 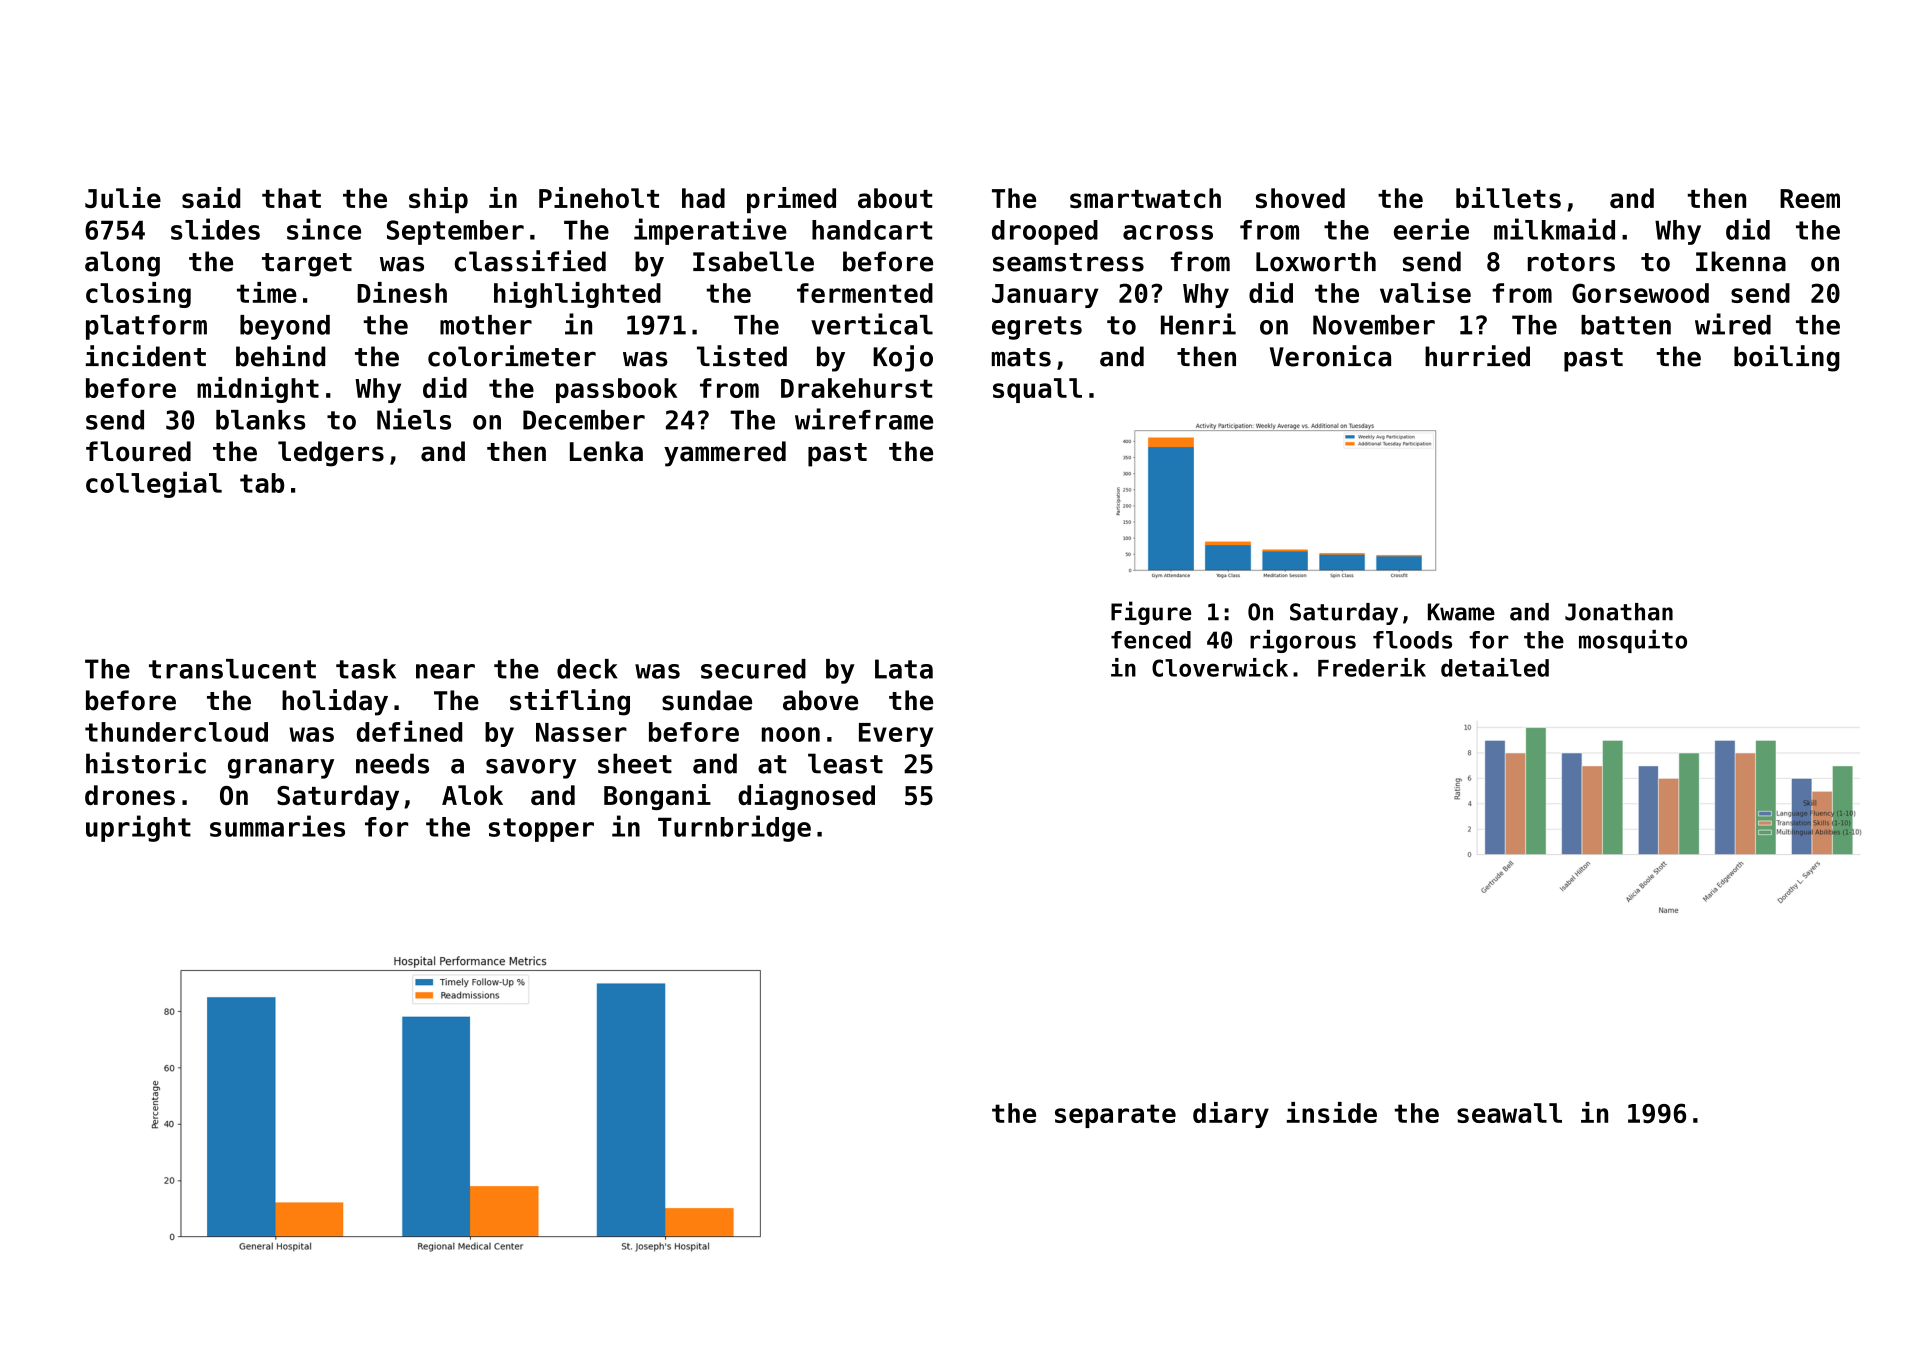 I want to click on that, so click(x=291, y=198).
